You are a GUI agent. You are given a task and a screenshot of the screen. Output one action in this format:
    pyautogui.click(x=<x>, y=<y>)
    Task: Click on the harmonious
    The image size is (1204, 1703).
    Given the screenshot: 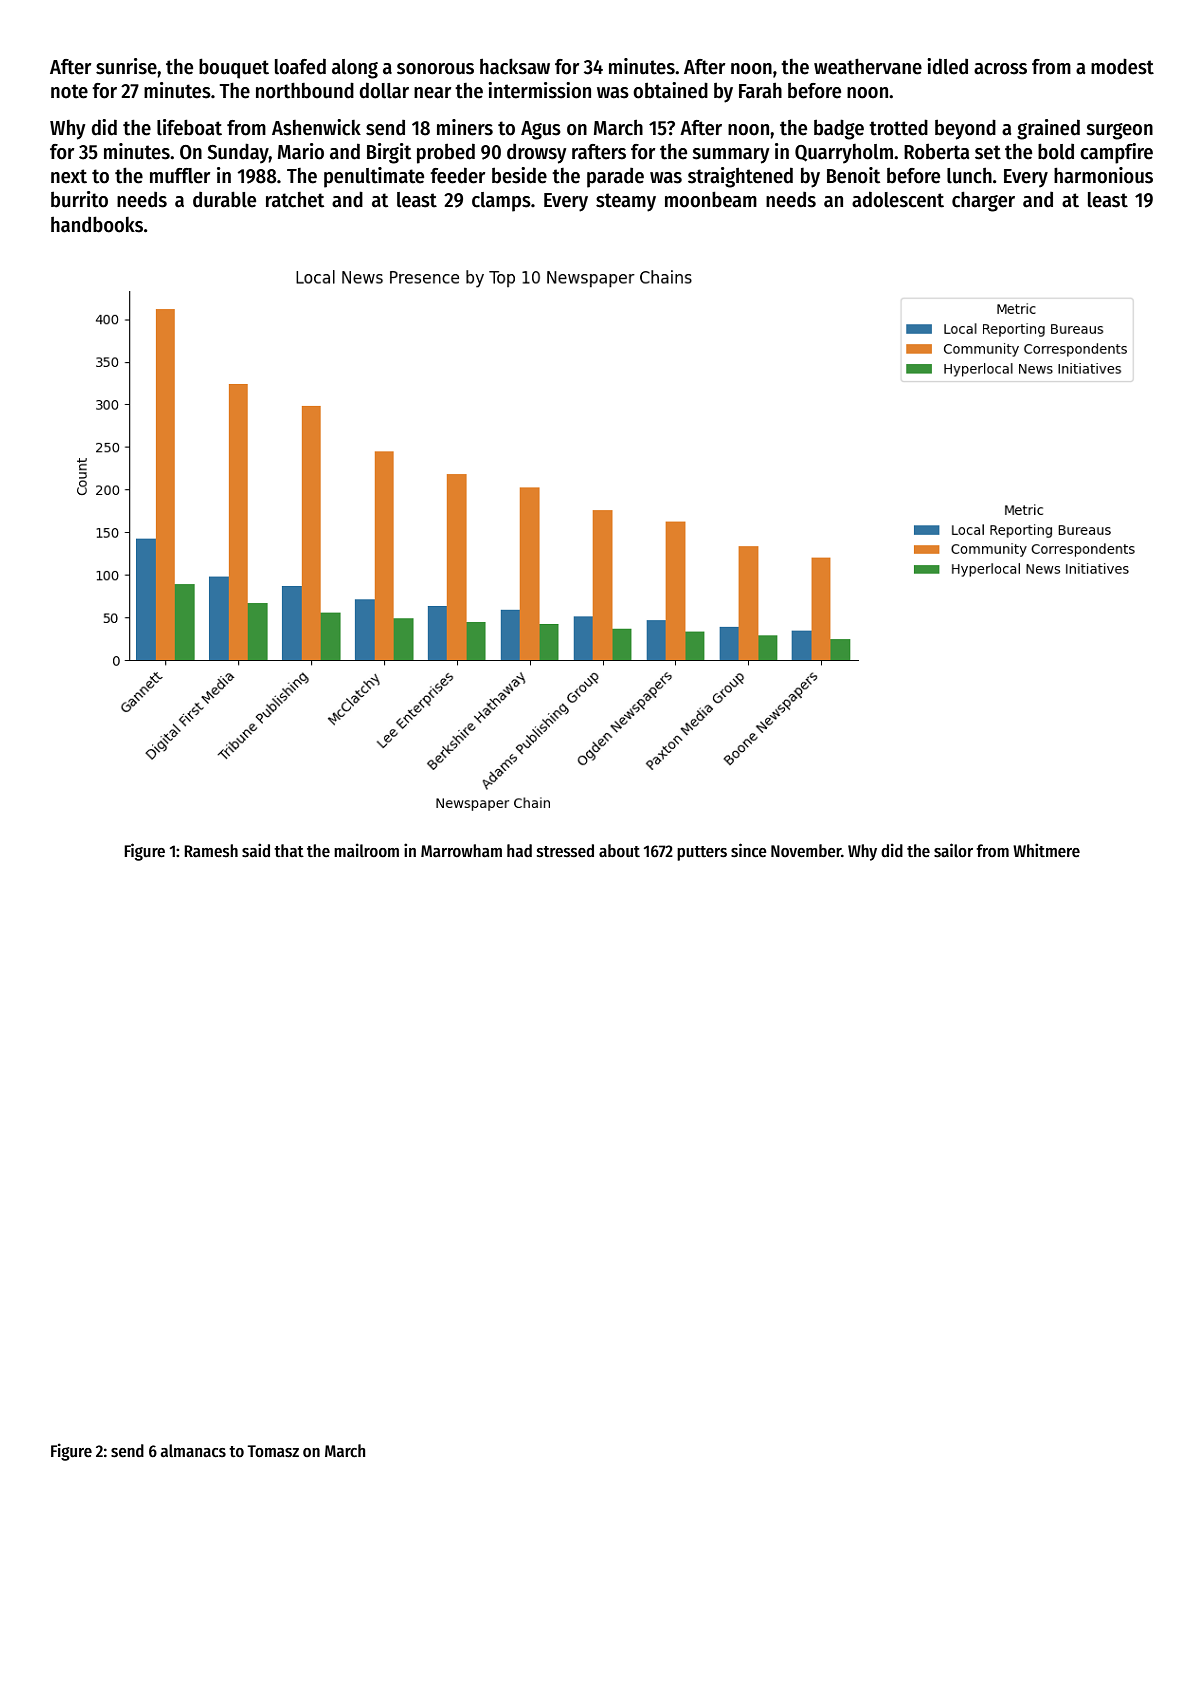 What is the action you would take?
    pyautogui.click(x=1103, y=175)
